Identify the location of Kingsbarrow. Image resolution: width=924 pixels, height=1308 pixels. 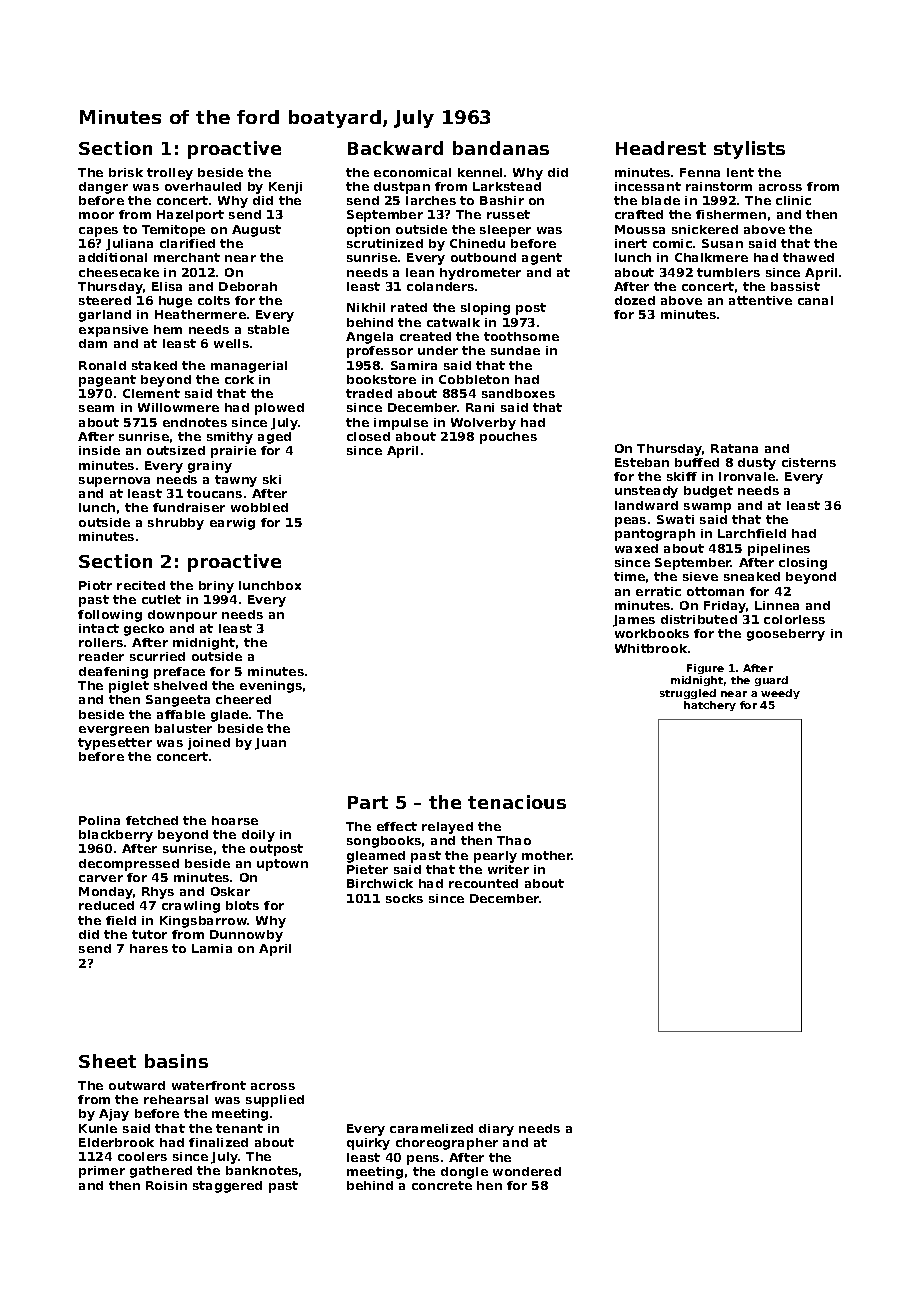
(204, 922).
